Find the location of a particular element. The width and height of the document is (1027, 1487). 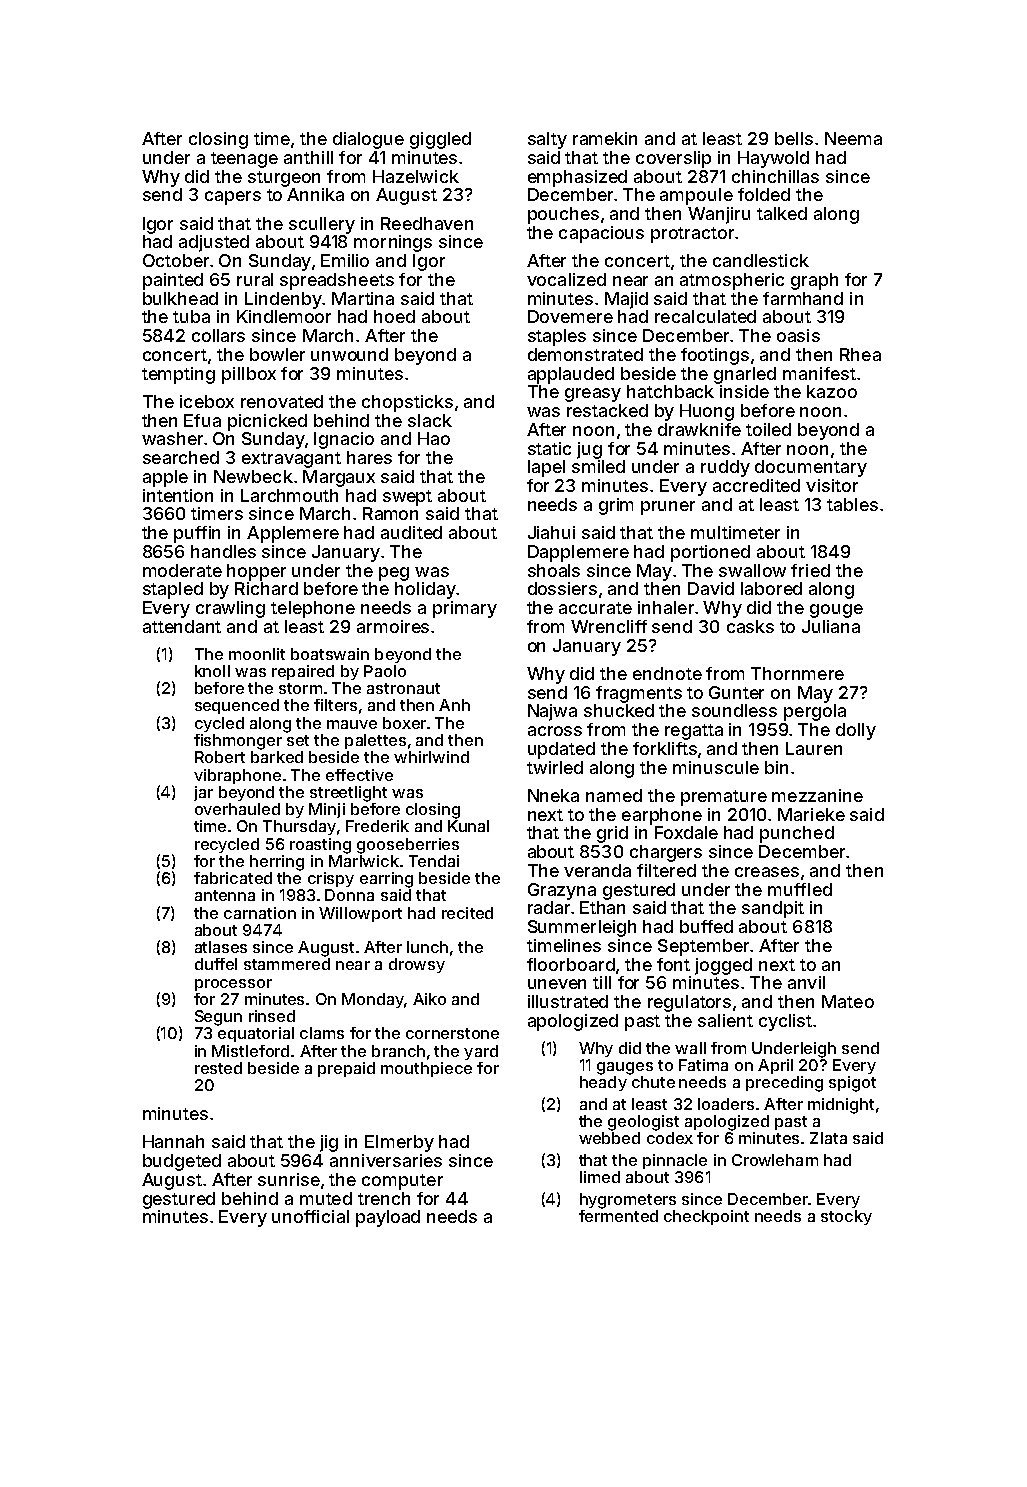

grim is located at coordinates (616, 506).
